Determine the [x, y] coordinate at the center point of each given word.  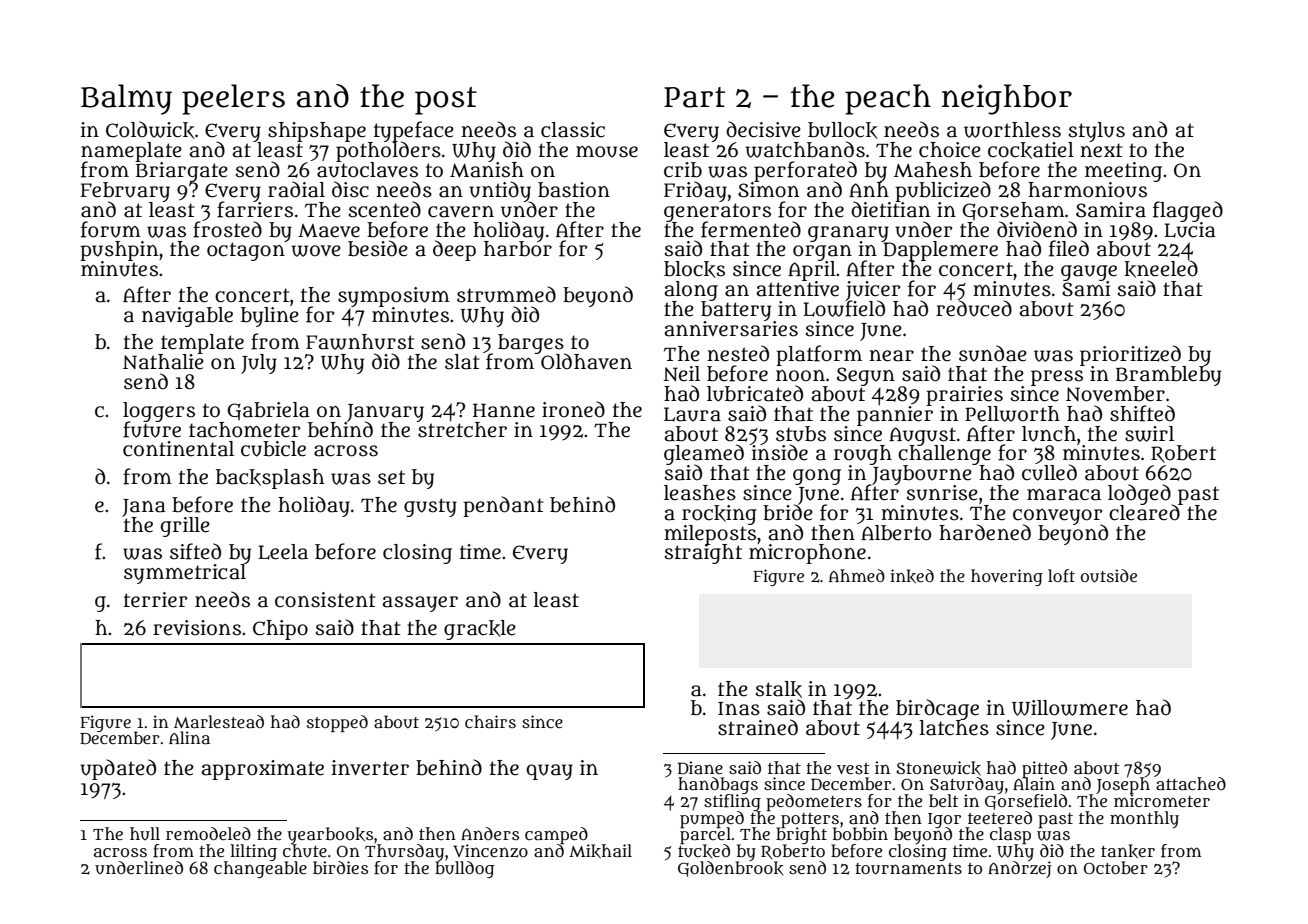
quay [549, 772]
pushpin [119, 251]
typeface [414, 131]
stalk [779, 689]
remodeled [208, 833]
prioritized [1130, 355]
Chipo [280, 630]
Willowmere [1070, 708]
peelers [233, 99]
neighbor [1007, 99]
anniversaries [731, 328]
